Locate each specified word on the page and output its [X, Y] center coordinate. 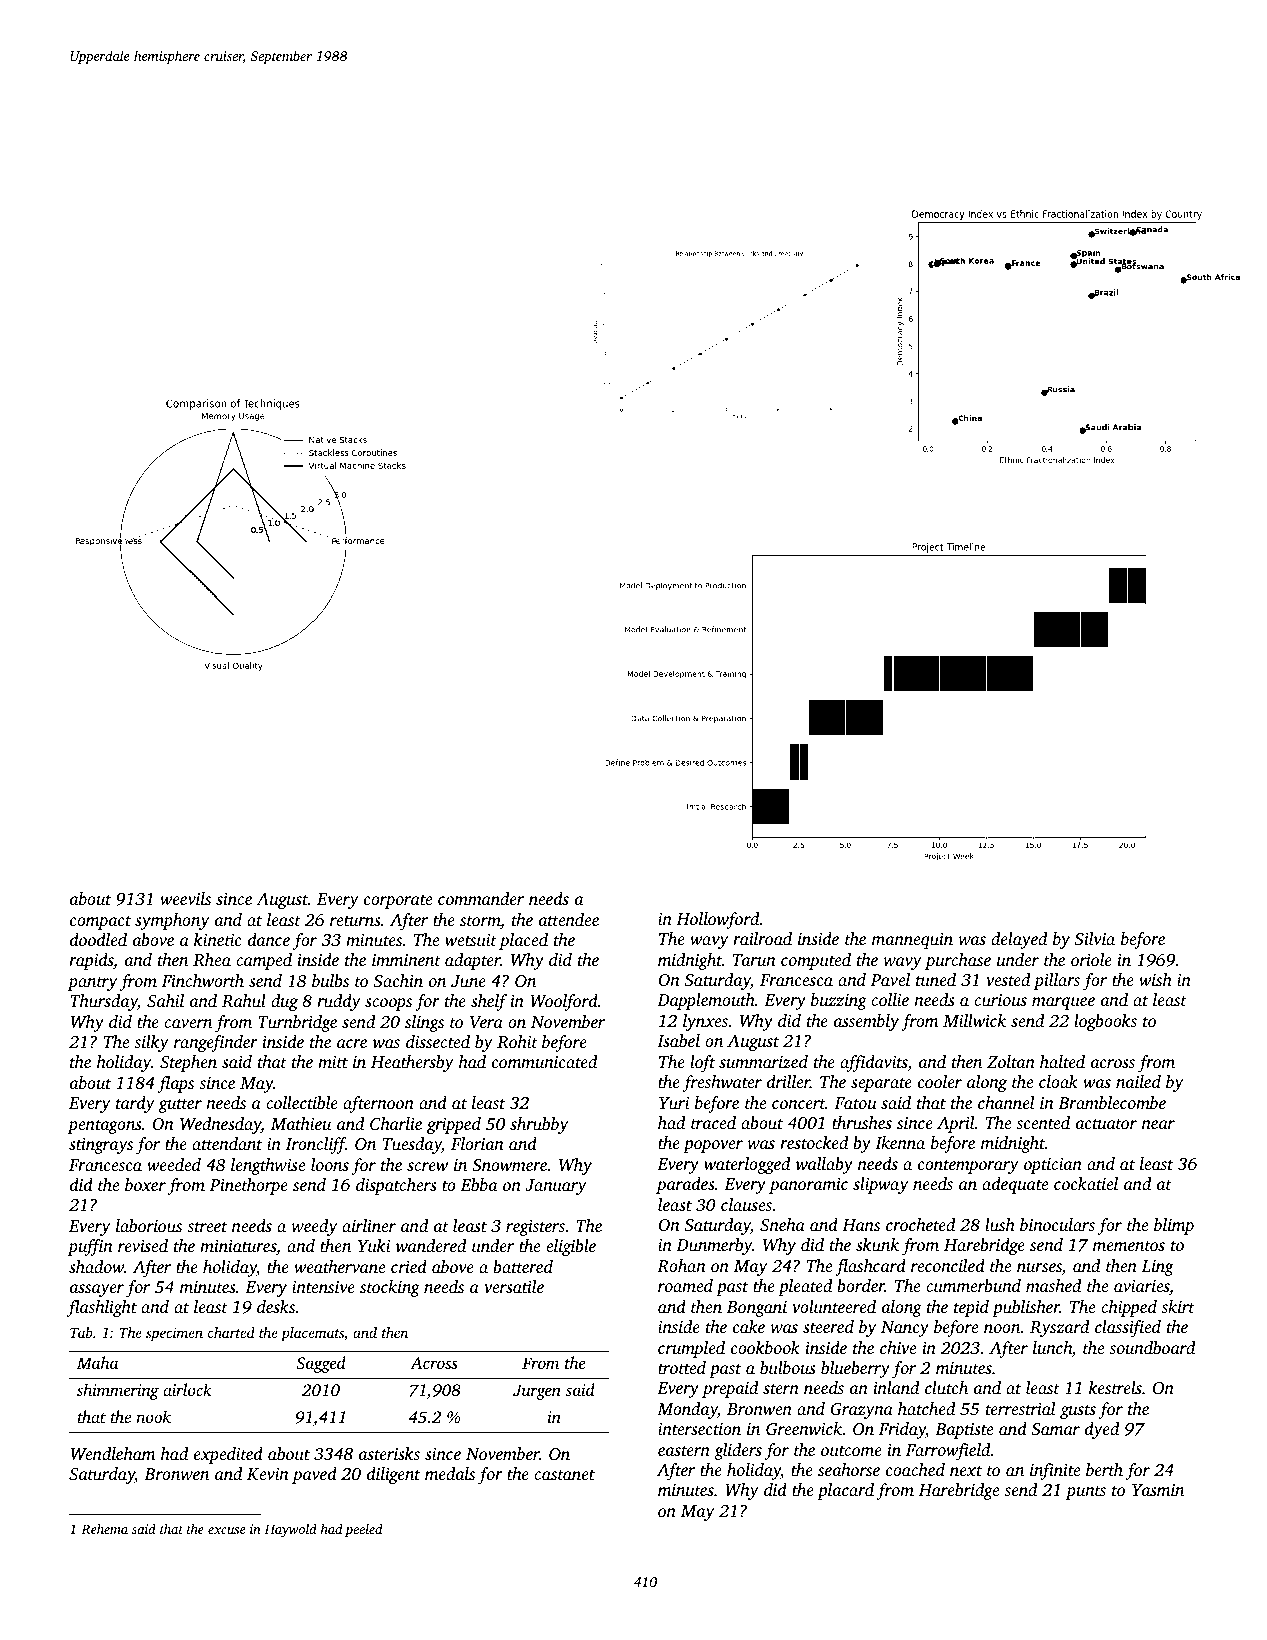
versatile [514, 1286]
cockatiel [1086, 1183]
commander [481, 898]
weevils [185, 898]
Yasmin [1158, 1490]
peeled [363, 1530]
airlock [187, 1389]
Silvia [1095, 939]
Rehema [104, 1529]
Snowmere [509, 1165]
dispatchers [396, 1186]
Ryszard [1059, 1328]
